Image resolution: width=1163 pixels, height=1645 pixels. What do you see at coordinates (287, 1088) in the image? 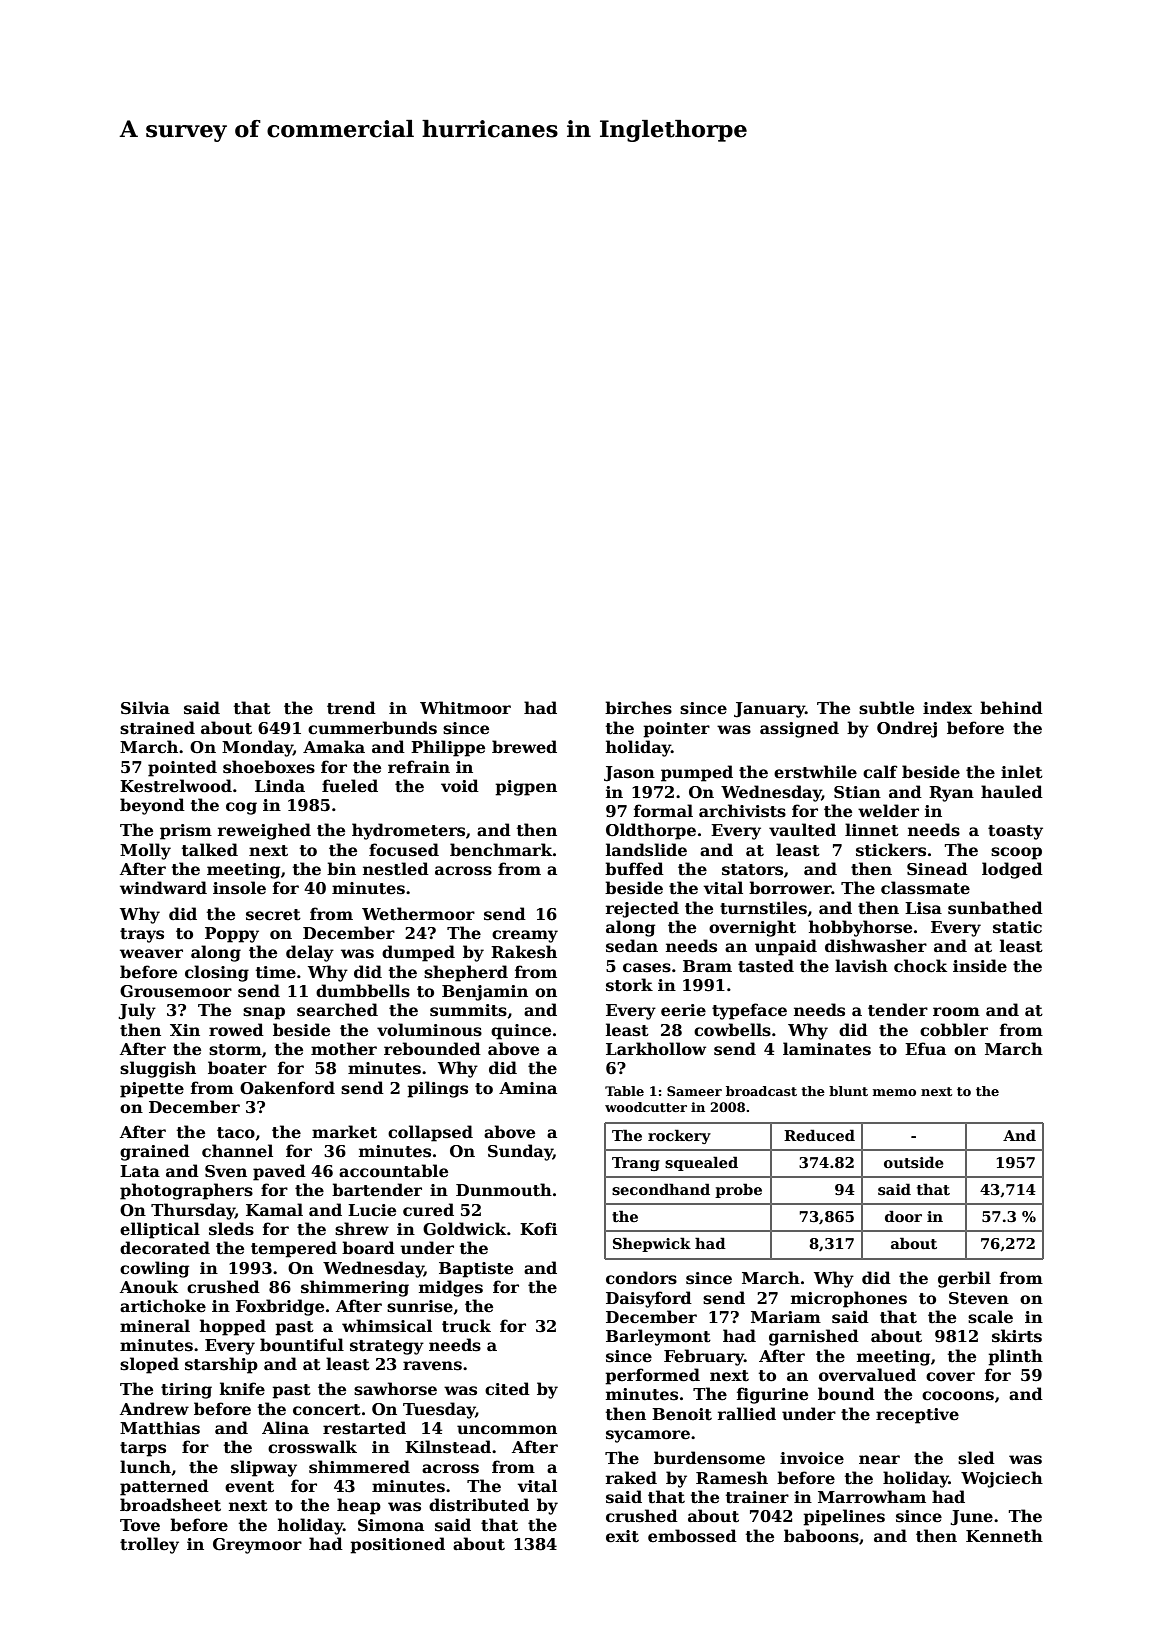
I see `Oakenford` at bounding box center [287, 1088].
